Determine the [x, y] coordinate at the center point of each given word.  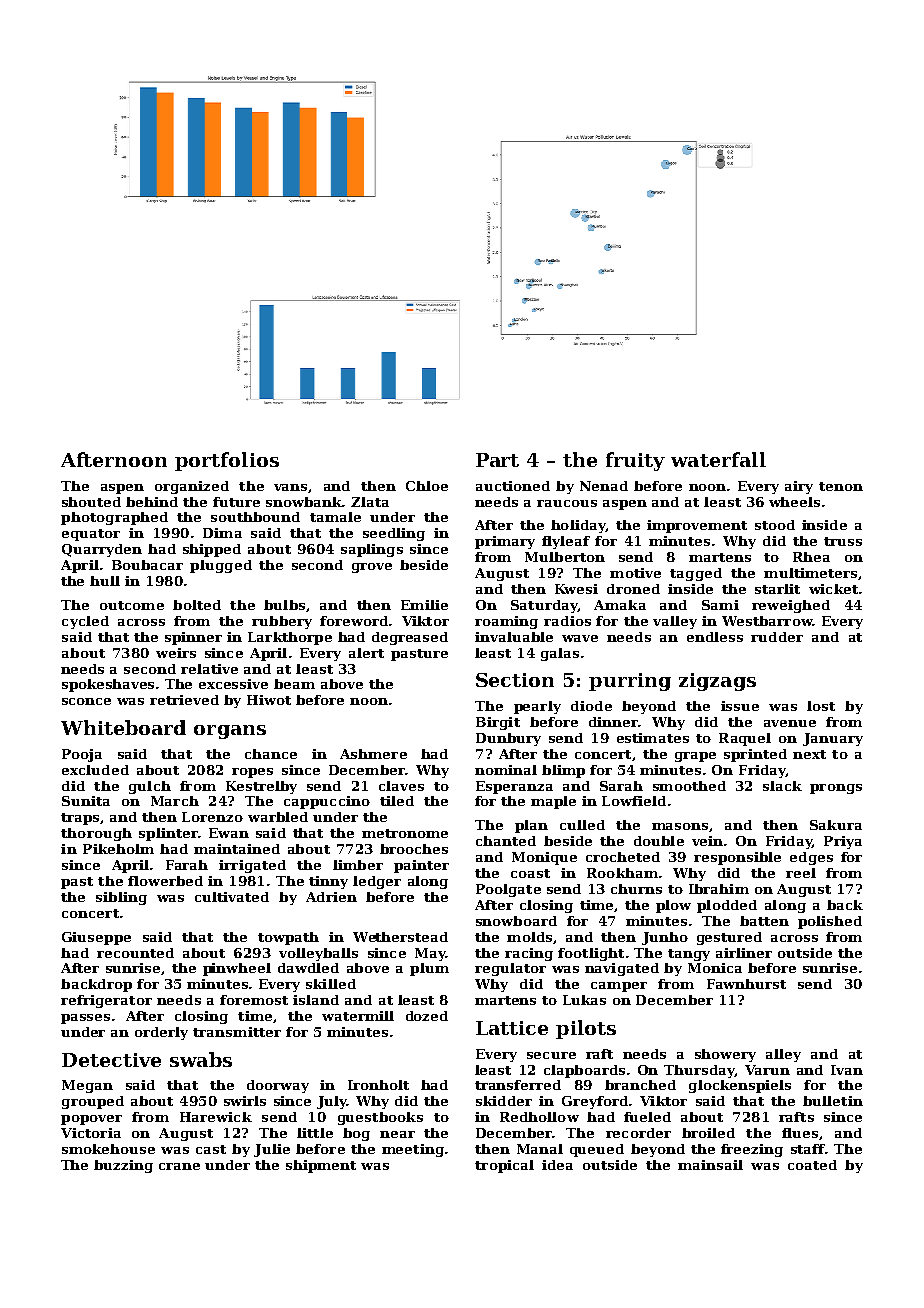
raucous [567, 503]
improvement [697, 526]
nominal [506, 770]
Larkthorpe [290, 638]
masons [680, 826]
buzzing [123, 1166]
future [236, 502]
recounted [135, 953]
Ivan [847, 1070]
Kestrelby [261, 787]
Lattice [512, 1028]
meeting [413, 1150]
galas [560, 654]
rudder [777, 637]
